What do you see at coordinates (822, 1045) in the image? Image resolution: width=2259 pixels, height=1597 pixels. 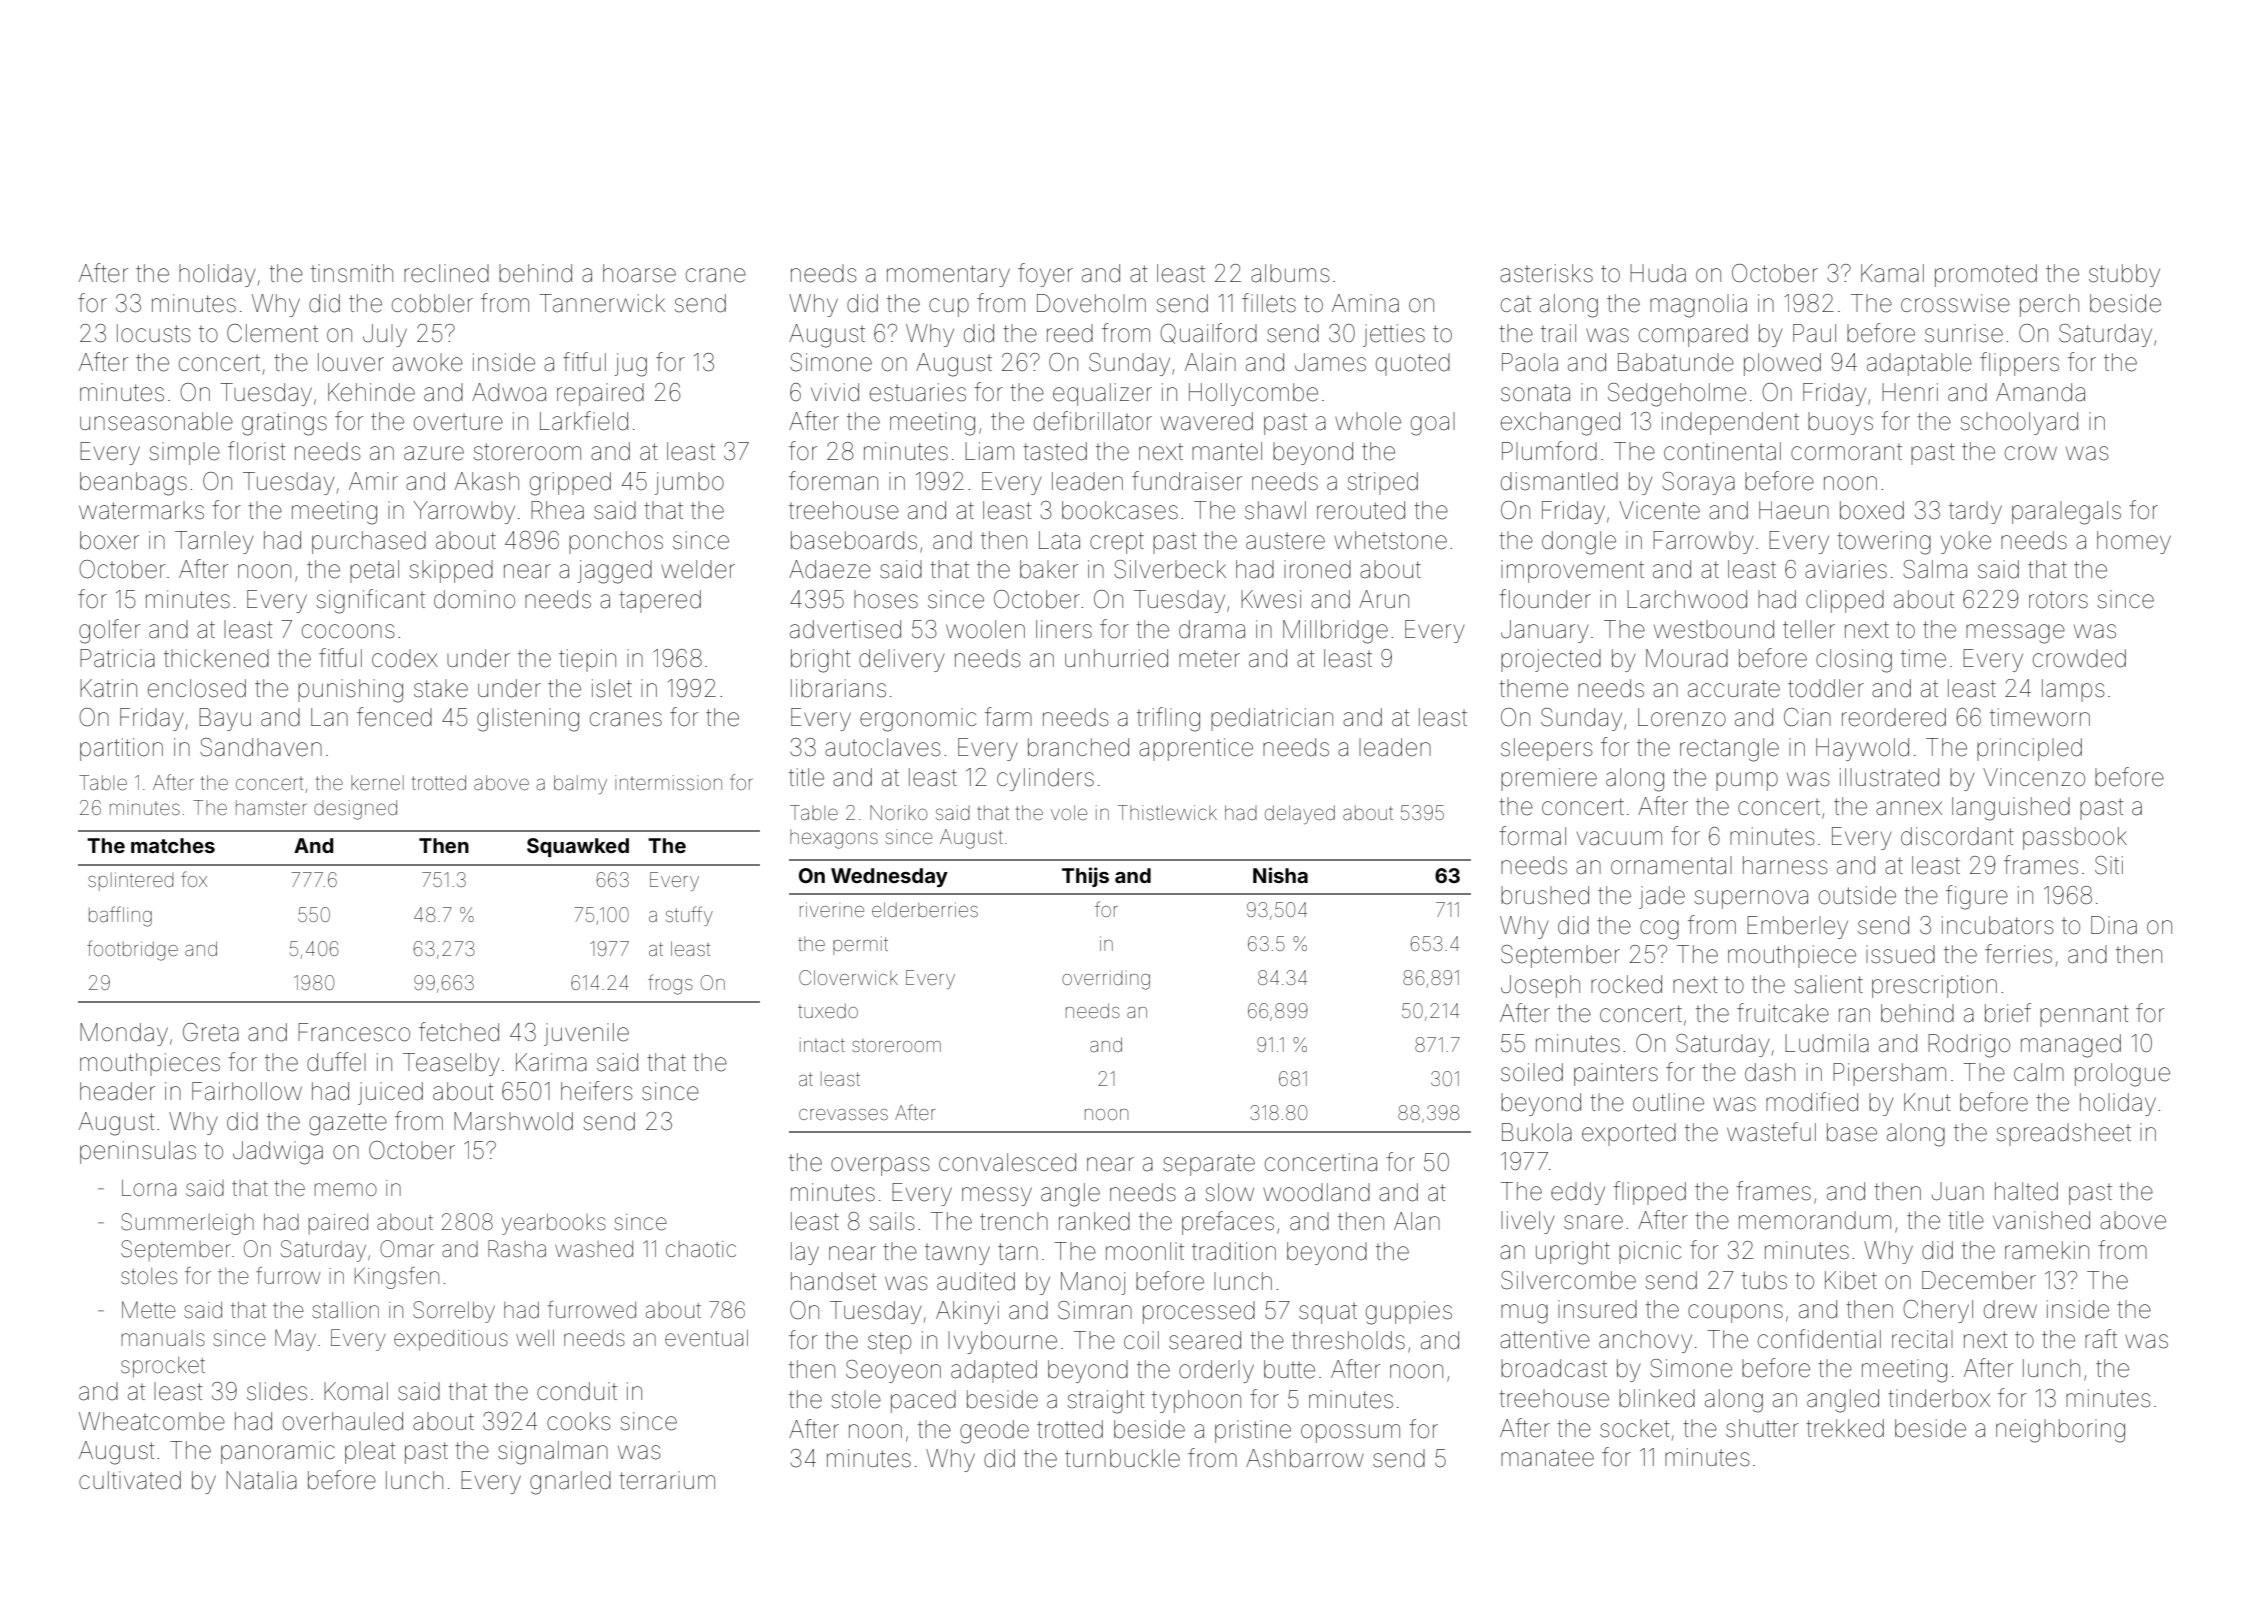 I see `intact` at bounding box center [822, 1045].
